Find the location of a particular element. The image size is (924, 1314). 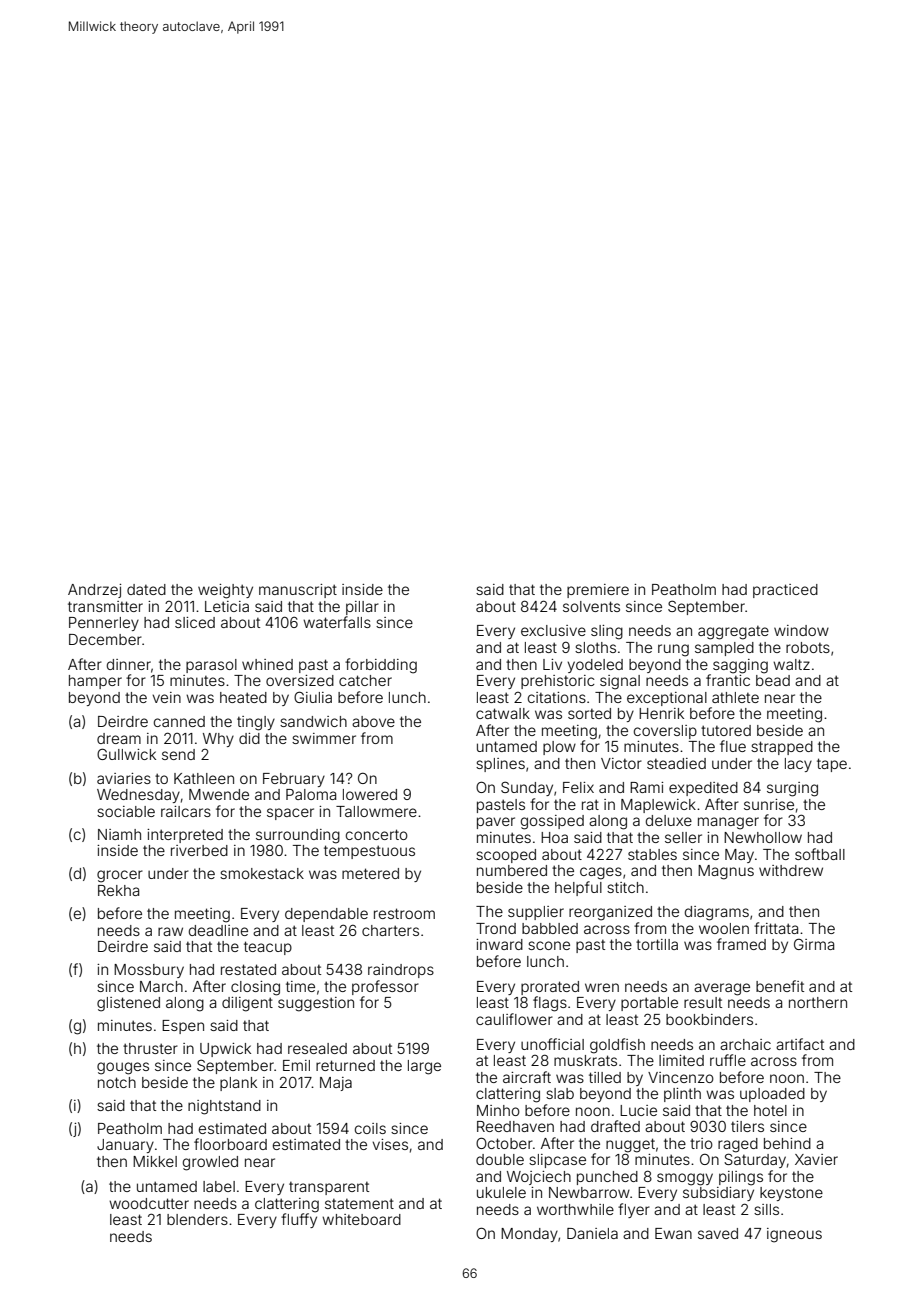

hotel is located at coordinates (770, 1110).
